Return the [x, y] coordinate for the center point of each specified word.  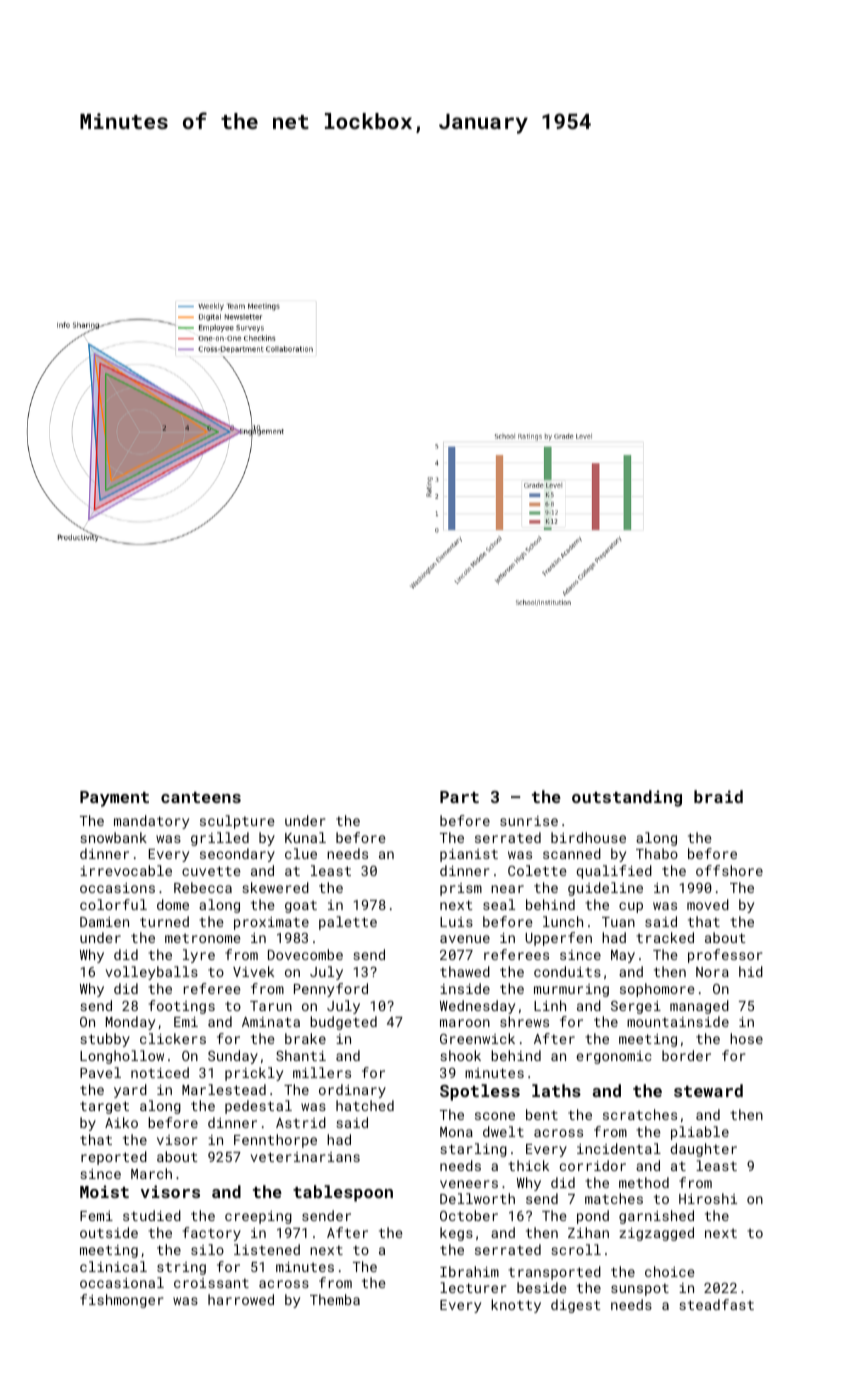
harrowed [241, 1299]
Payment [114, 799]
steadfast [716, 1304]
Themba [335, 1299]
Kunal [305, 837]
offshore [729, 870]
